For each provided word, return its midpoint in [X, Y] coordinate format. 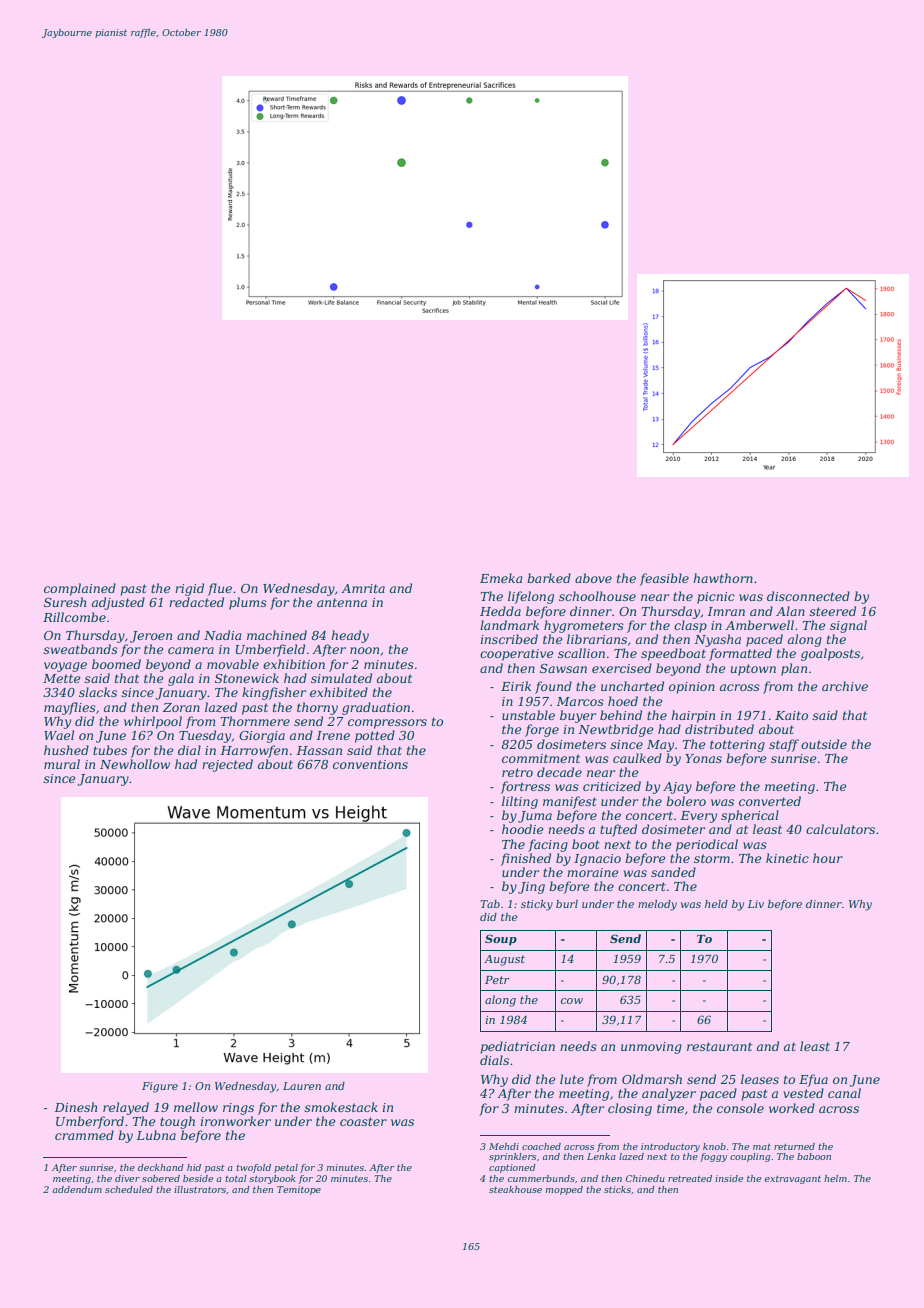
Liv [756, 904]
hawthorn [723, 578]
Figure [160, 1087]
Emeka [501, 578]
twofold [253, 1168]
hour [828, 858]
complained [80, 589]
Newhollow [135, 764]
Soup [501, 940]
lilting [520, 802]
